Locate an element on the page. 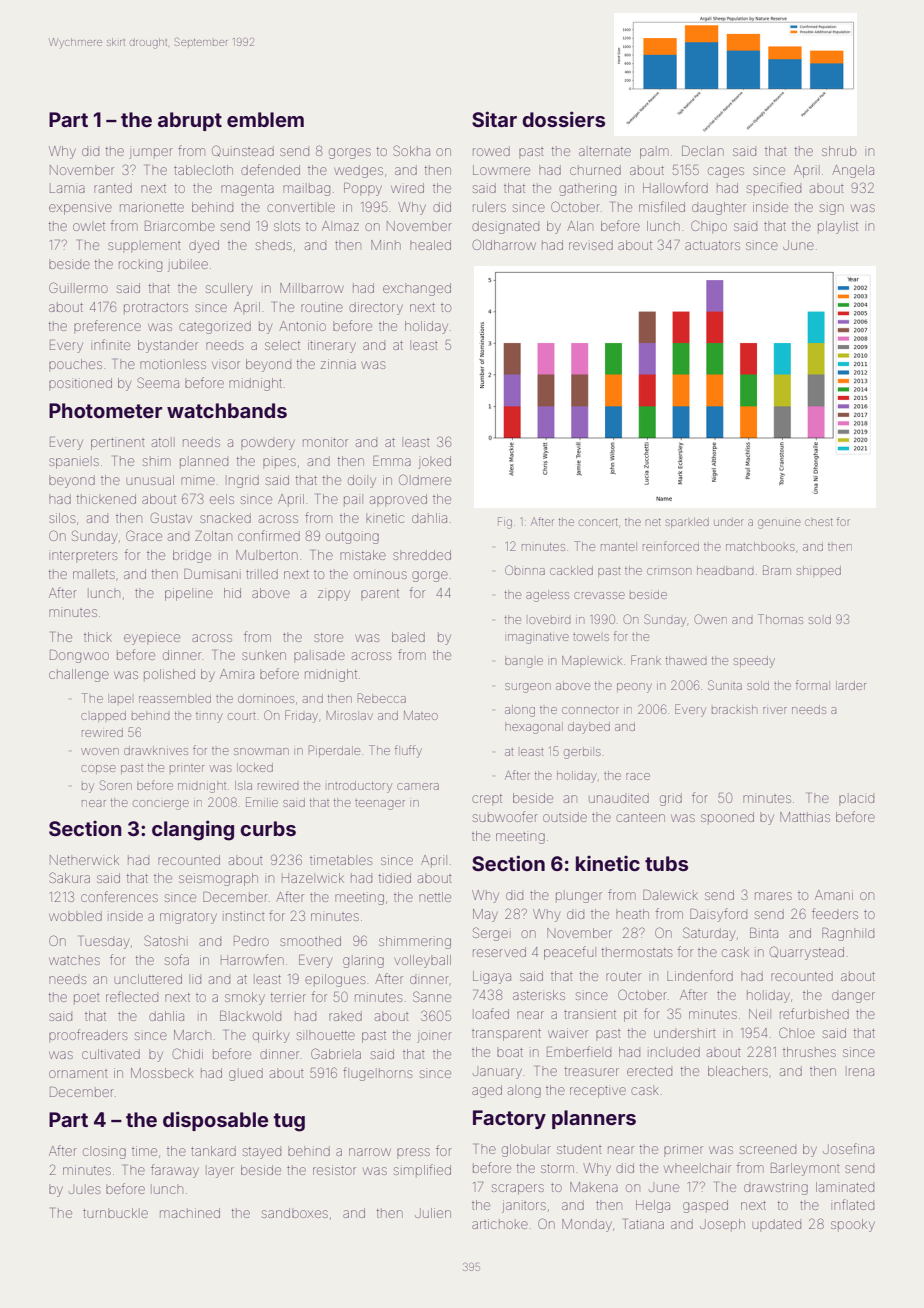  playlist is located at coordinates (838, 227).
